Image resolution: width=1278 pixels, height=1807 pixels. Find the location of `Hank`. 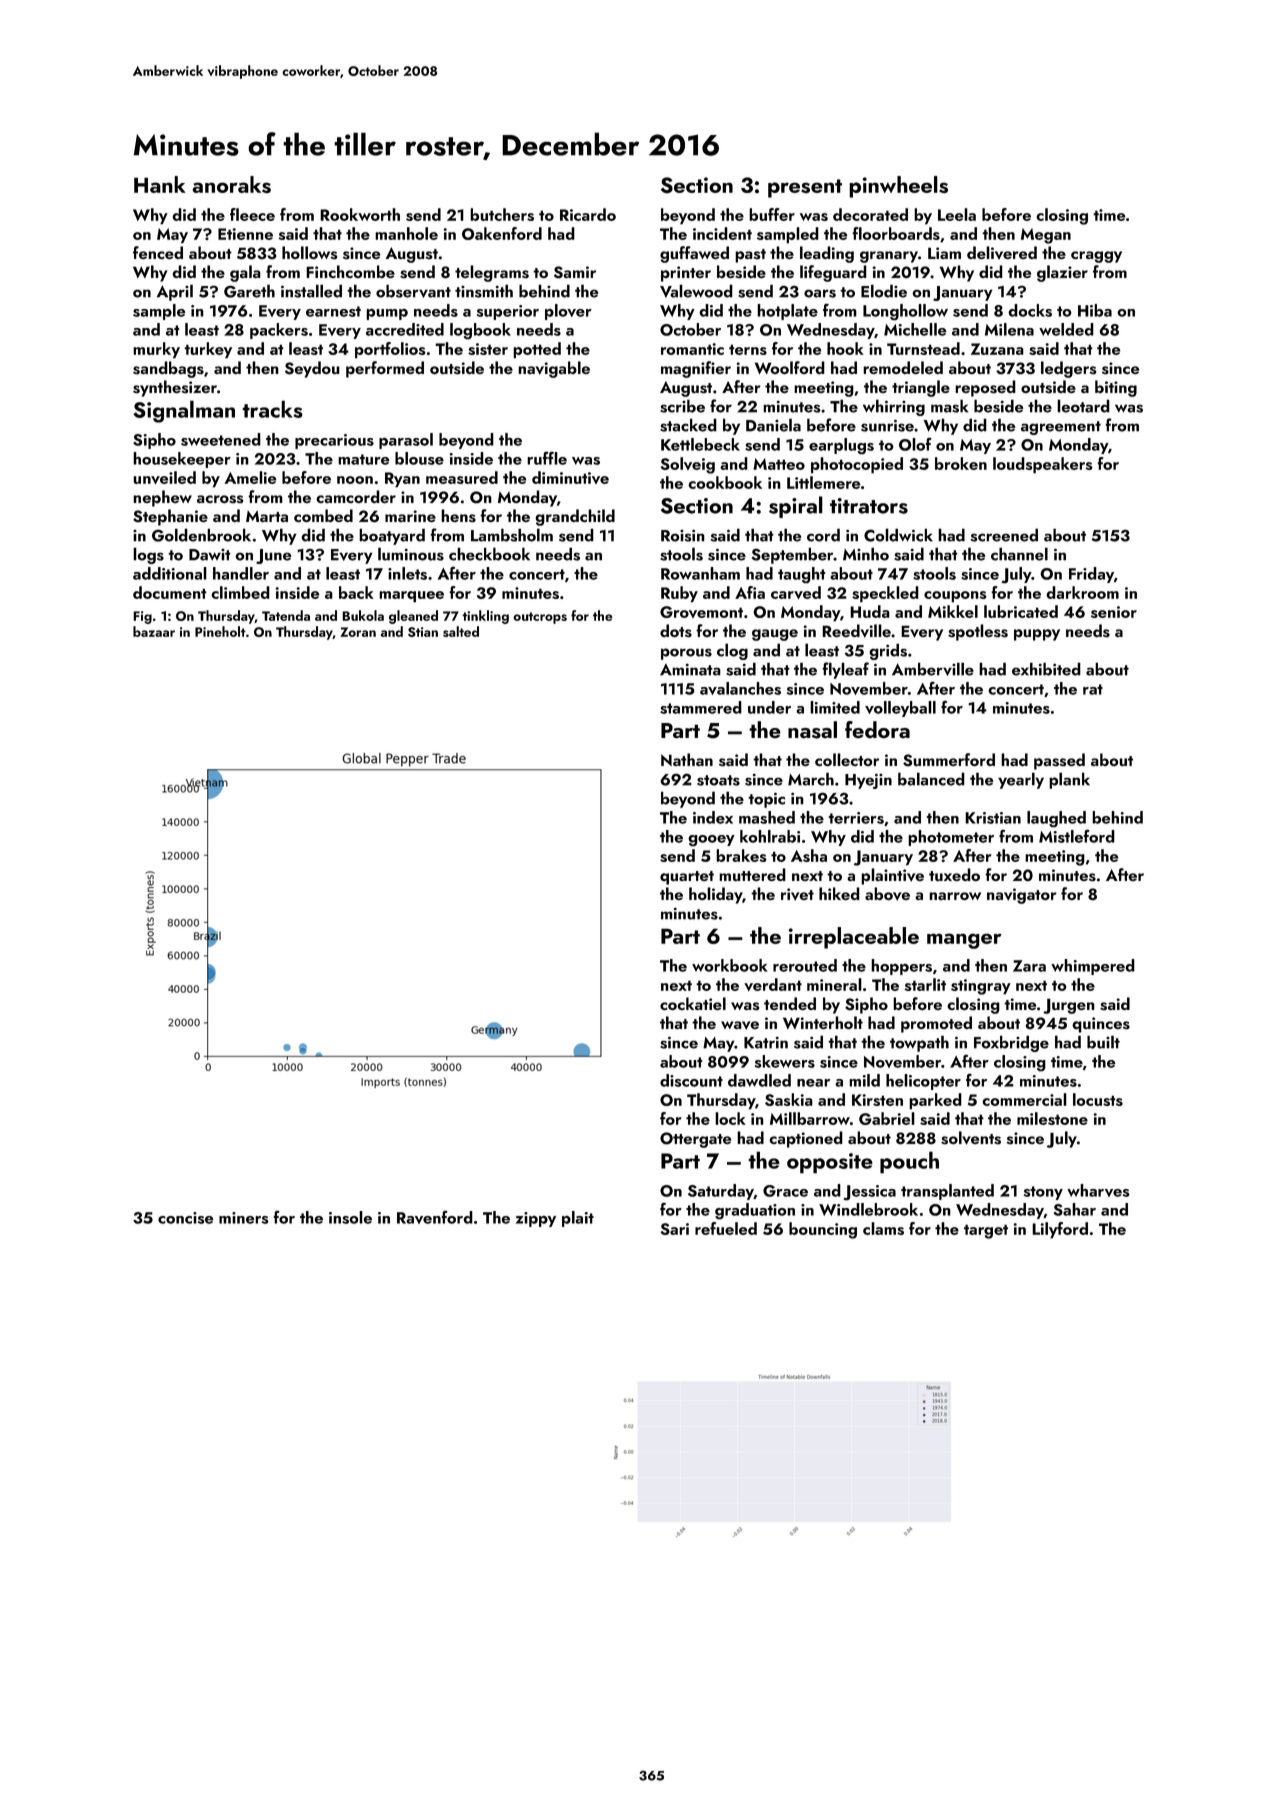

Hank is located at coordinates (160, 184).
